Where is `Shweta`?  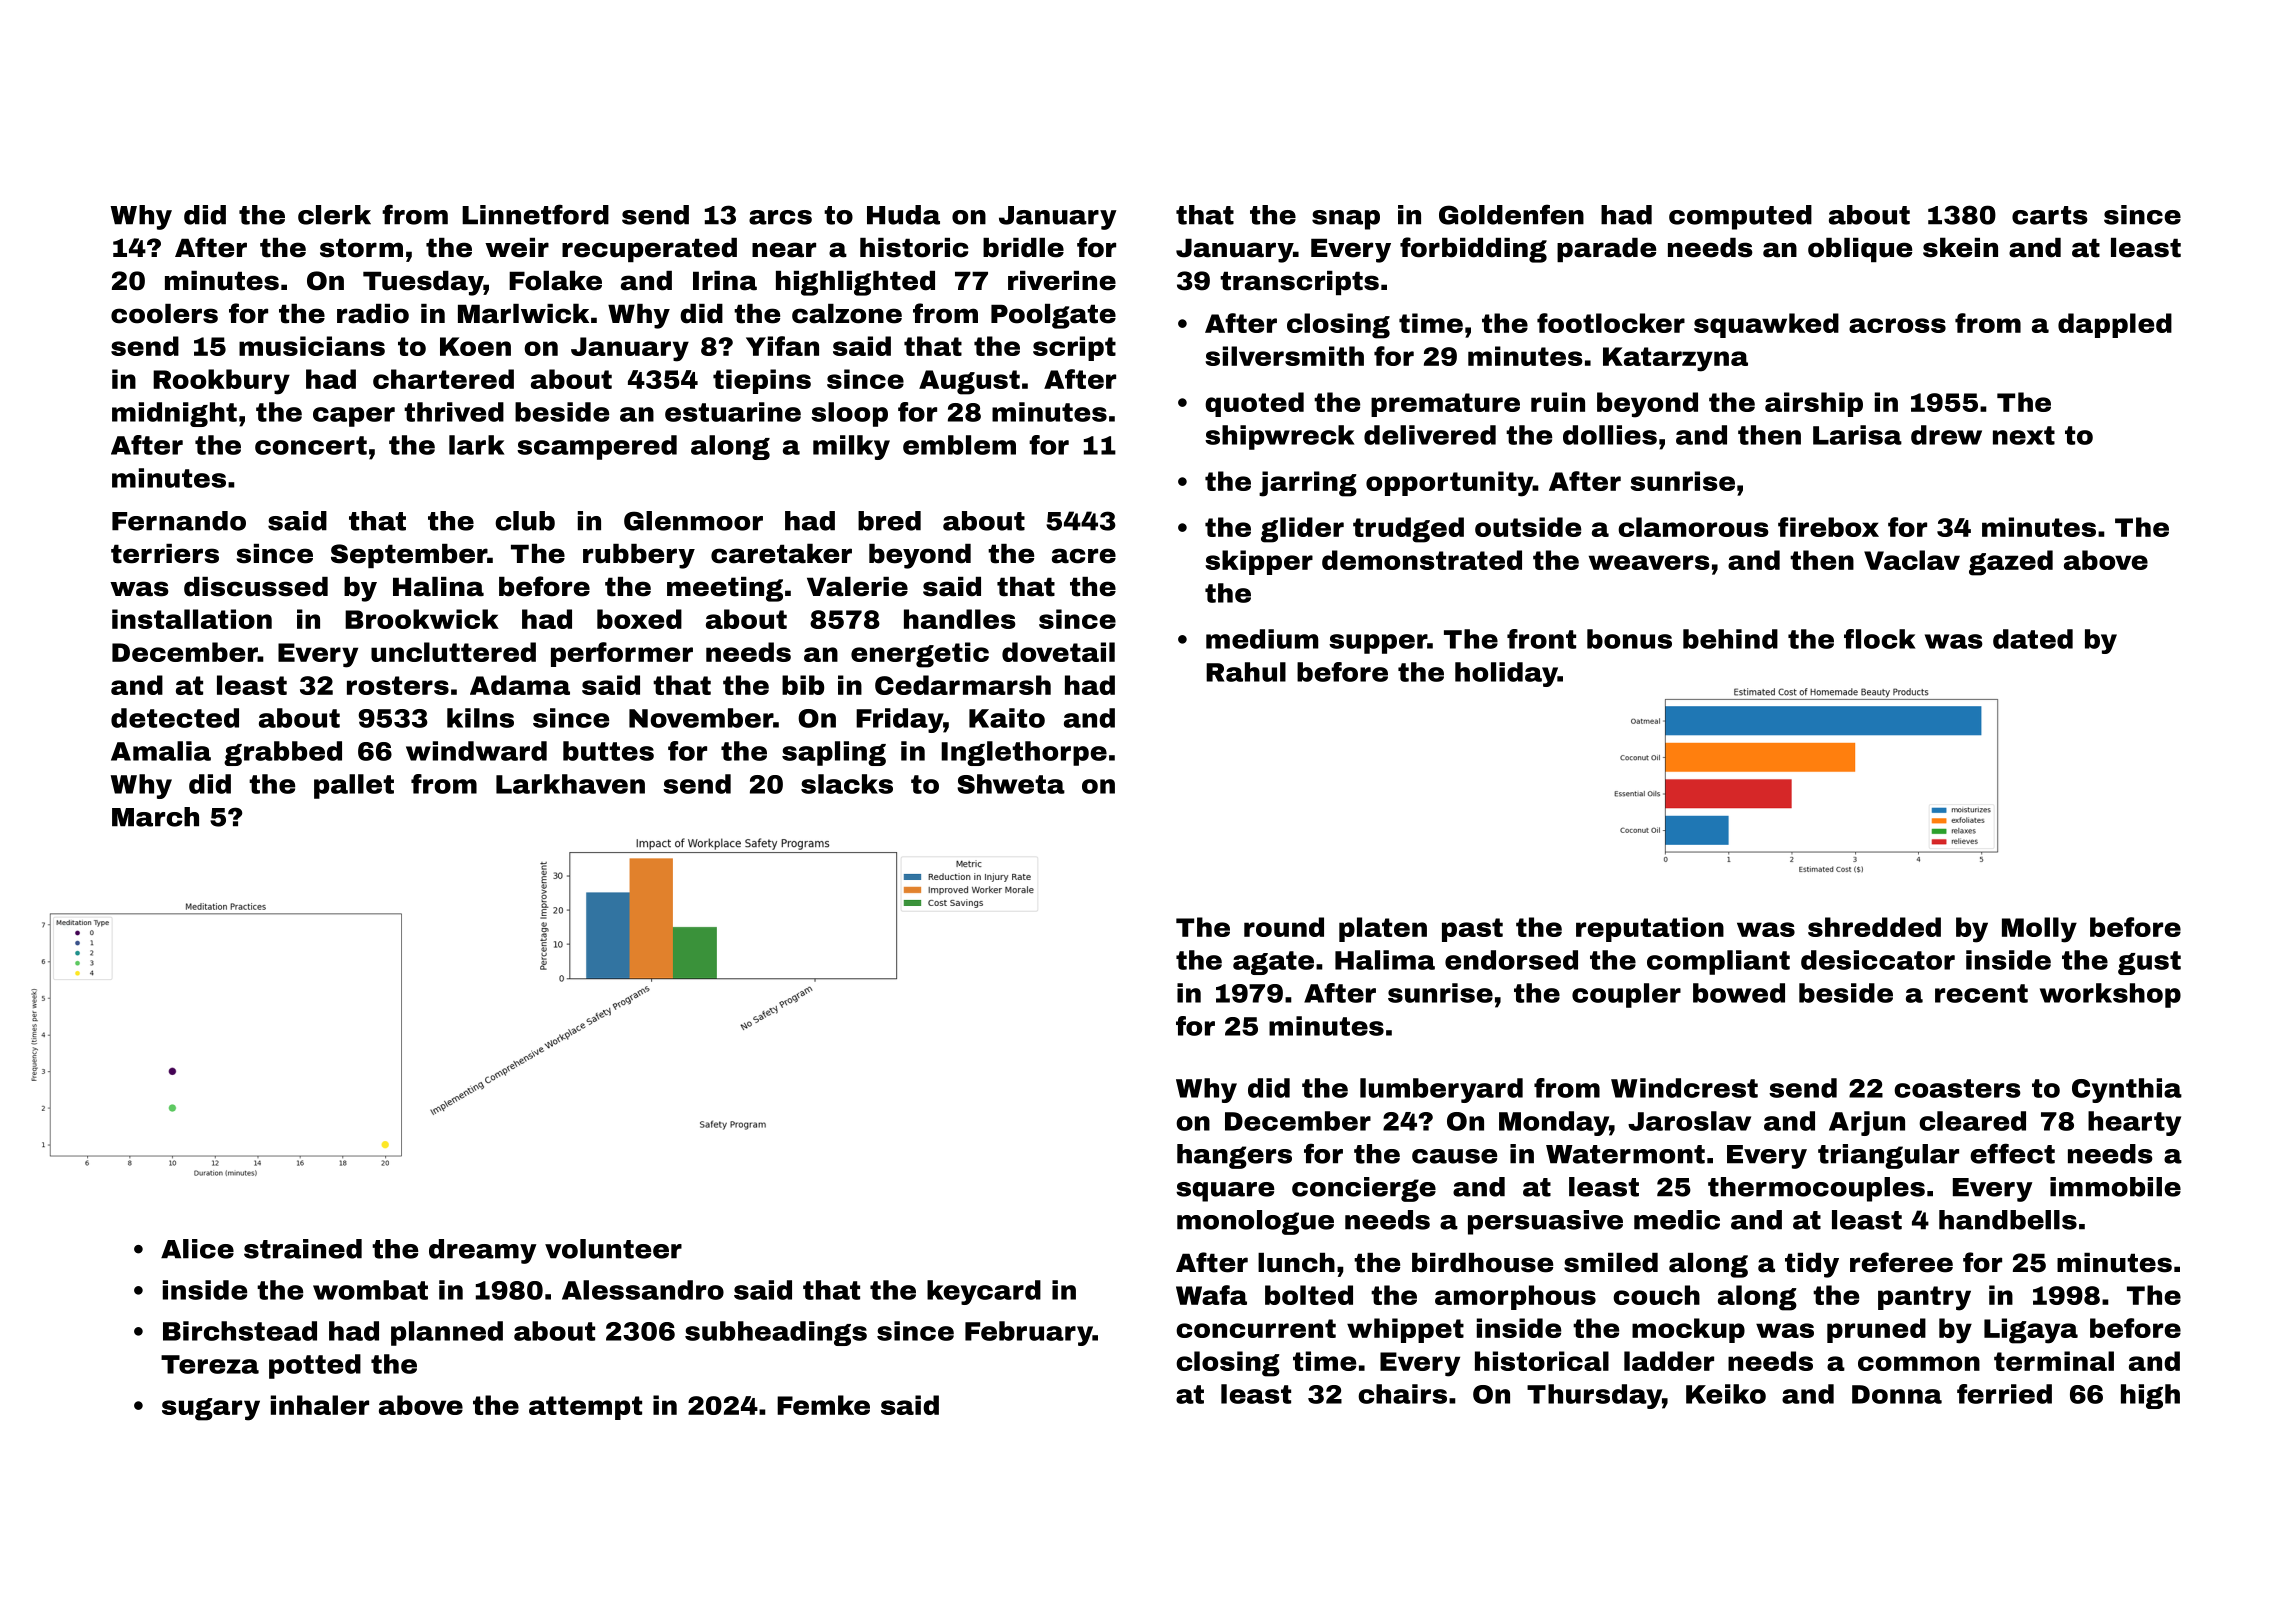
Shweta is located at coordinates (1011, 784).
